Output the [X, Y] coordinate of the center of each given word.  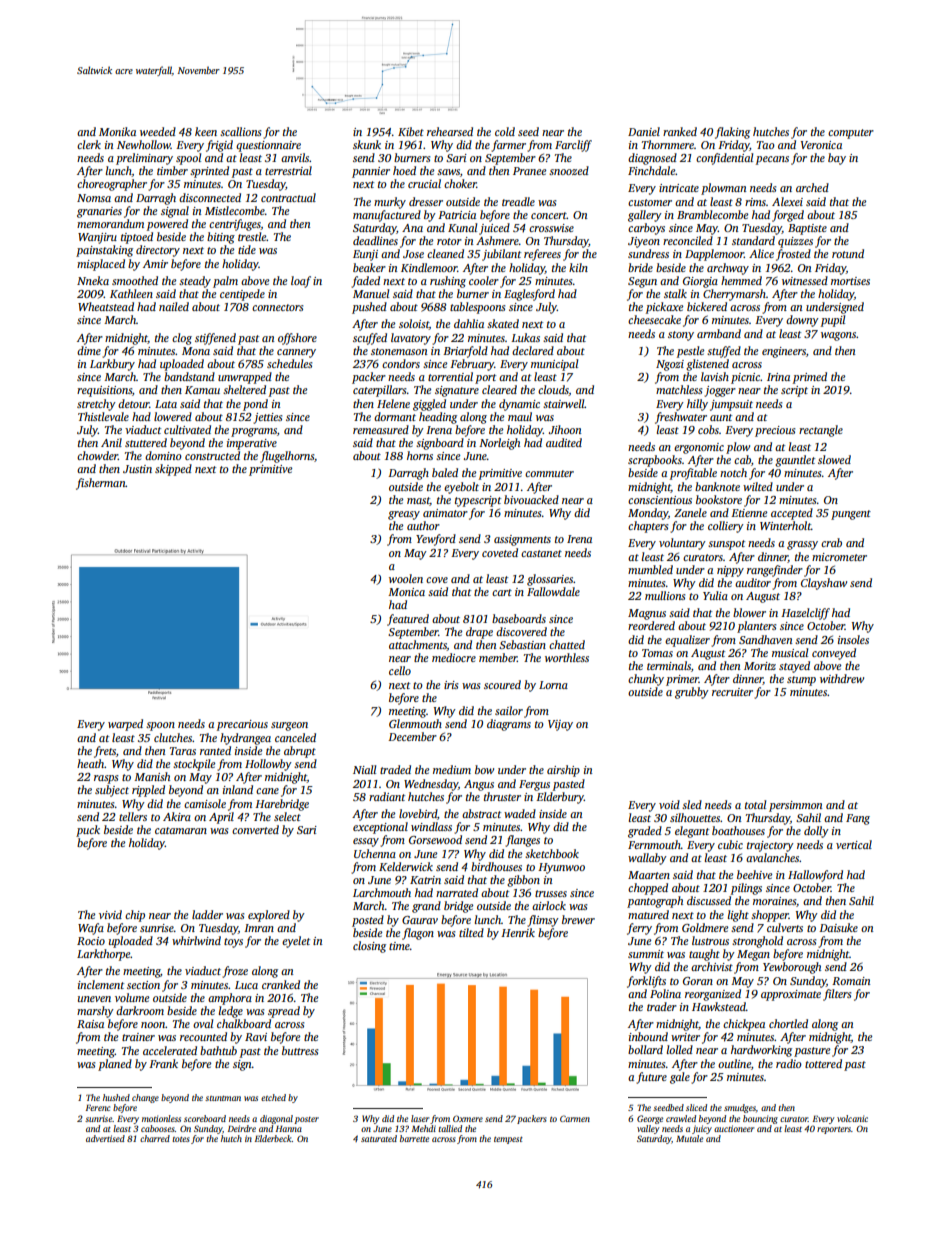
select [287, 816]
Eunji [365, 255]
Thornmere [668, 144]
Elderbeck [273, 1138]
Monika [117, 131]
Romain [851, 981]
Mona [196, 351]
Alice [761, 253]
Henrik [518, 932]
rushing [448, 282]
